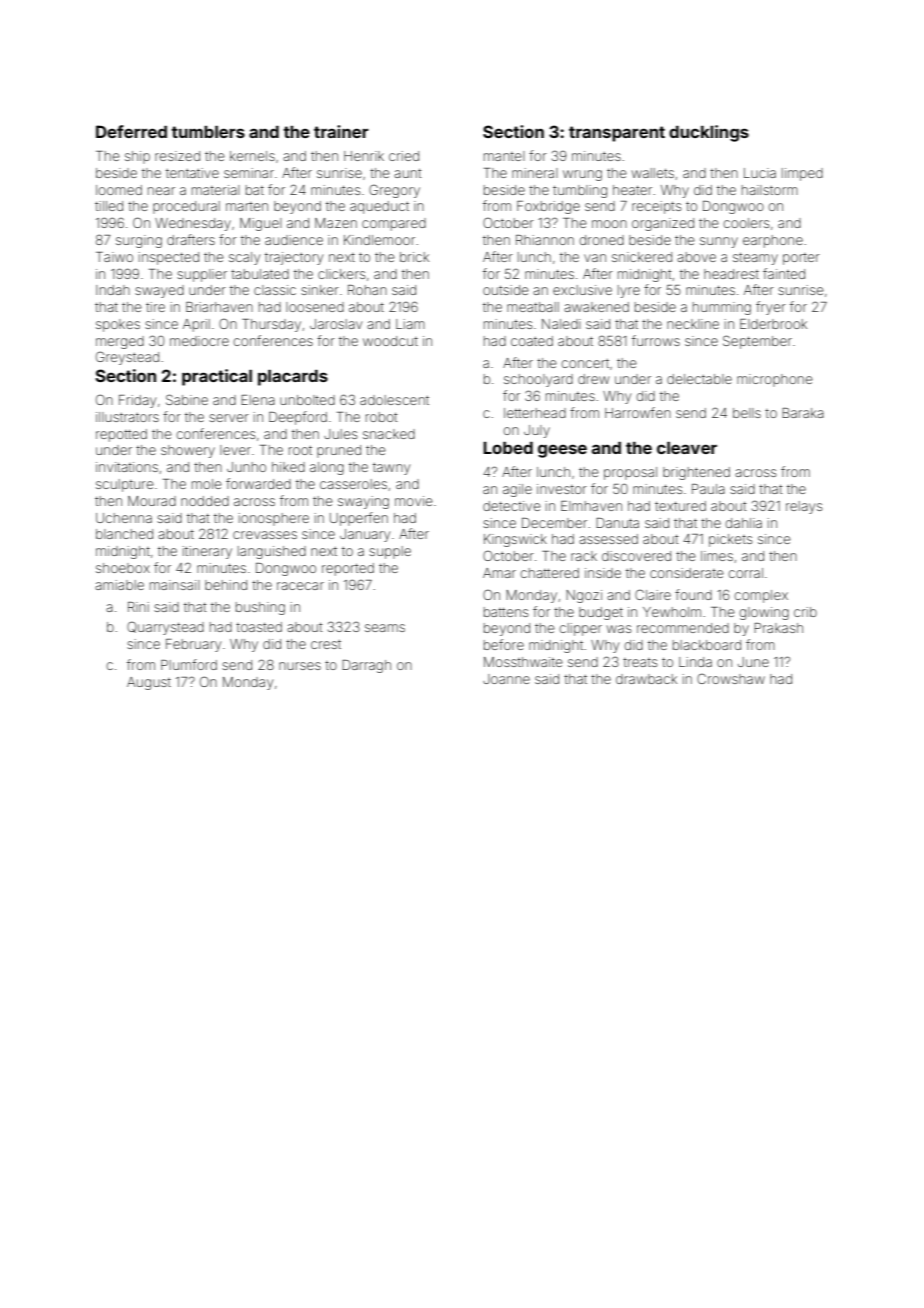 This screenshot has height=1308, width=924. I want to click on February, so click(193, 645).
